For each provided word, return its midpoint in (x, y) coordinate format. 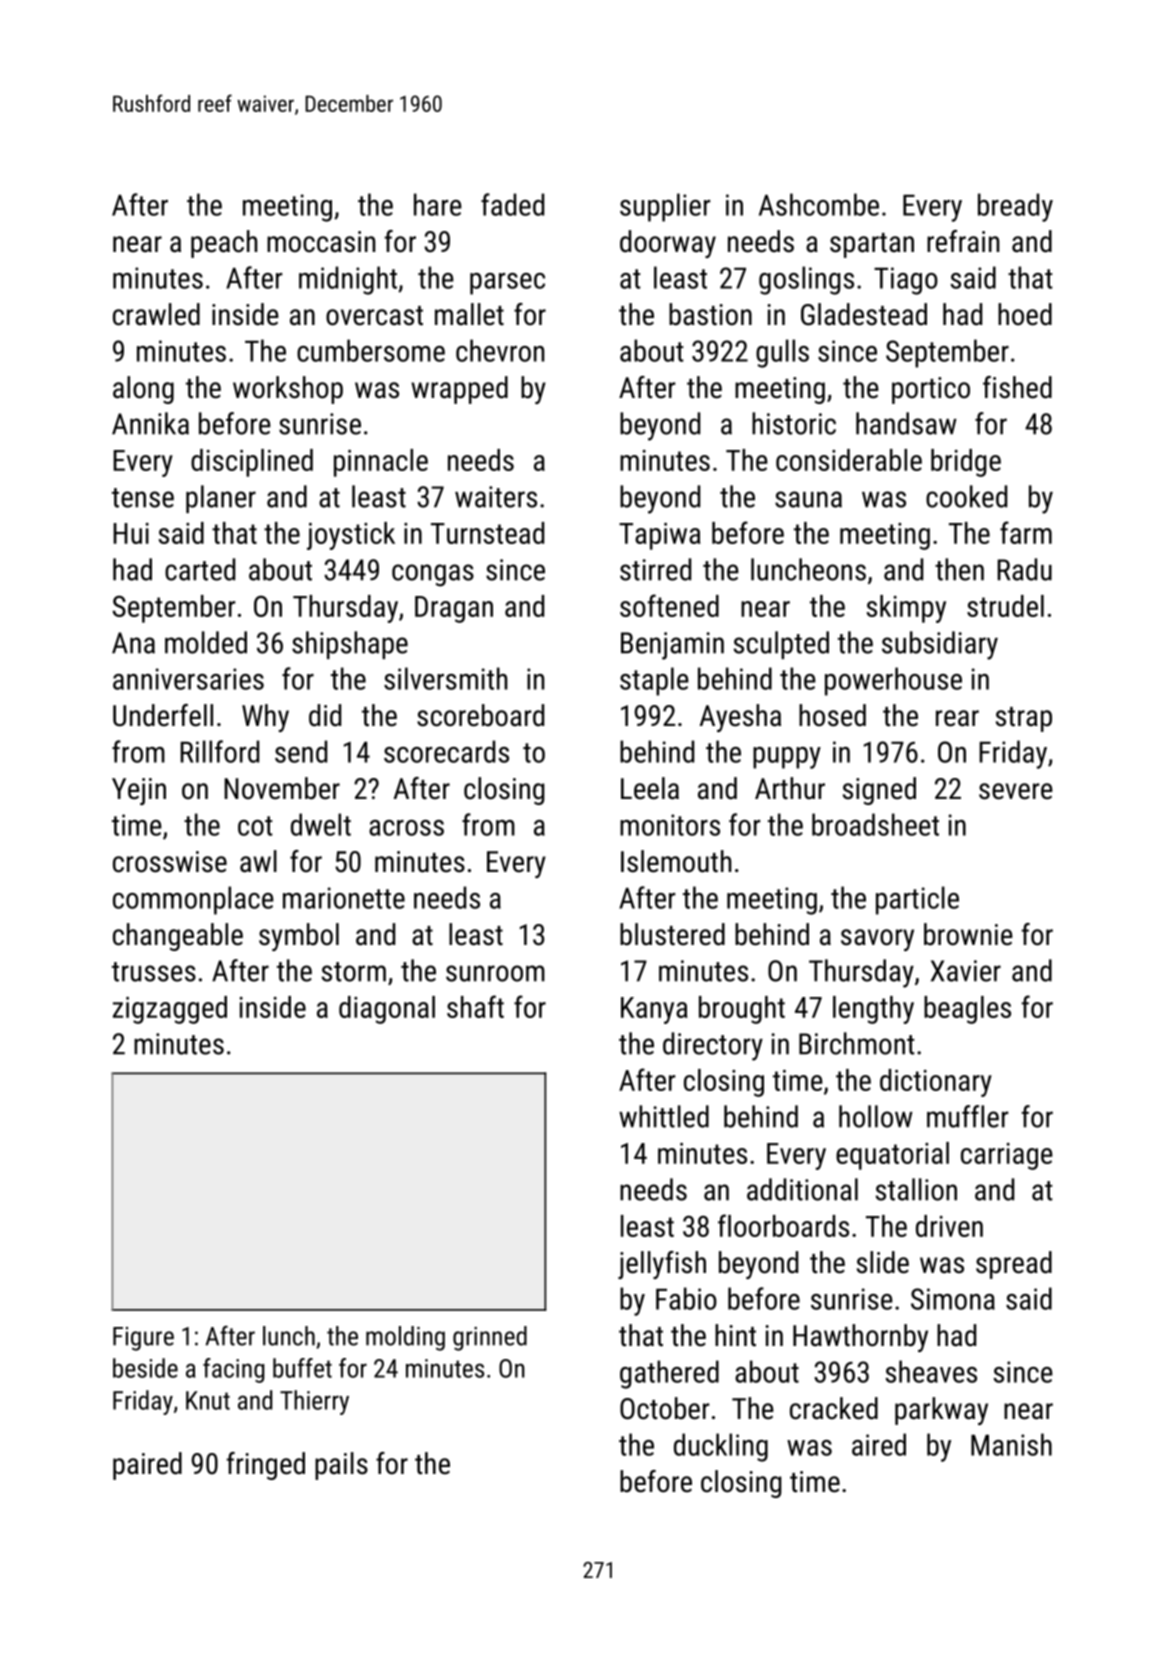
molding (405, 1338)
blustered (672, 934)
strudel (1005, 606)
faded (512, 204)
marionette (344, 898)
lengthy (873, 1010)
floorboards (783, 1225)
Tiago (906, 281)
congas (433, 575)
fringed (265, 1466)
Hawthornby (860, 1338)
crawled (156, 314)
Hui (131, 533)
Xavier (966, 971)
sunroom (495, 973)
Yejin (139, 791)
